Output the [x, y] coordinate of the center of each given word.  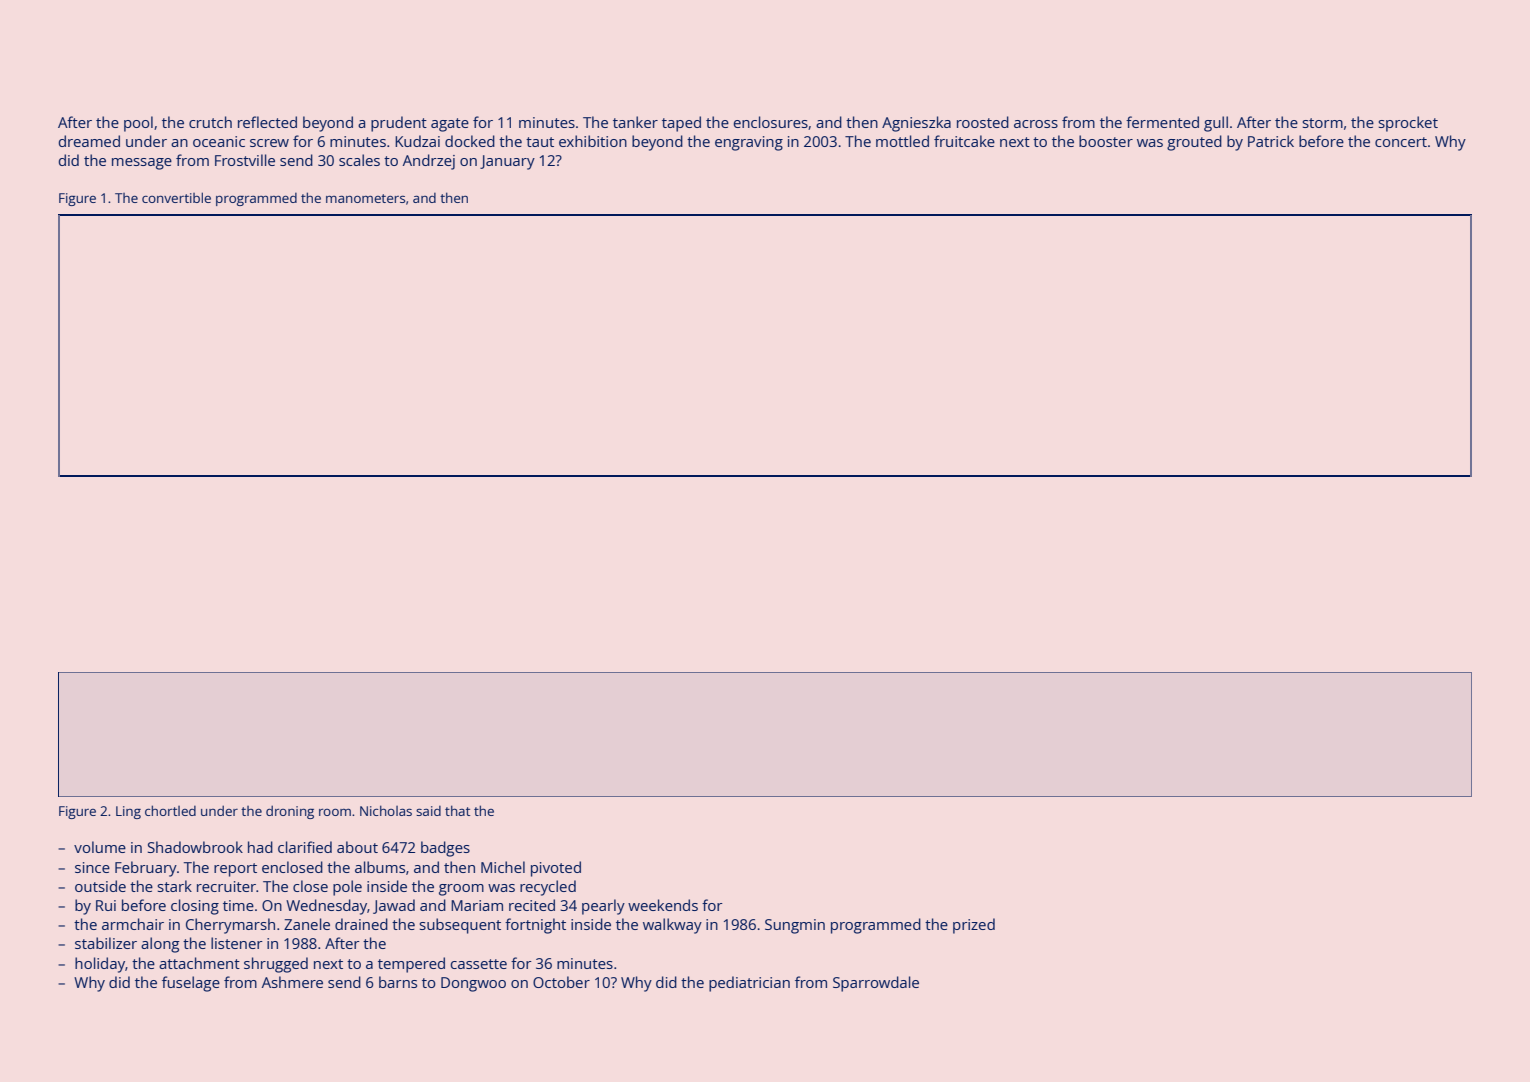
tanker [635, 122]
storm [1322, 123]
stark [174, 886]
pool [138, 124]
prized [974, 926]
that [457, 810]
